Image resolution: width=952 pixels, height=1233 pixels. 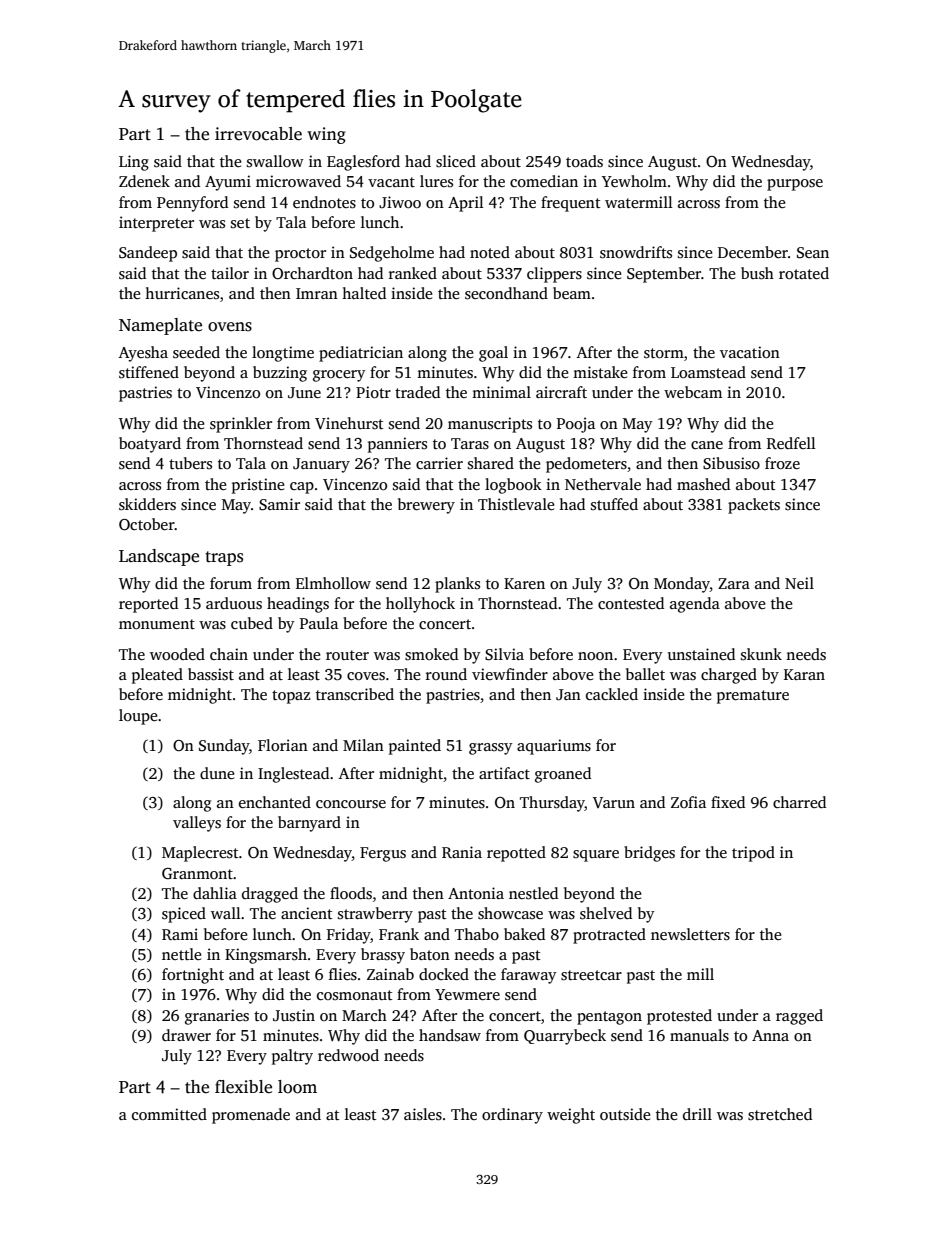 What do you see at coordinates (813, 253) in the document?
I see `Sean` at bounding box center [813, 253].
